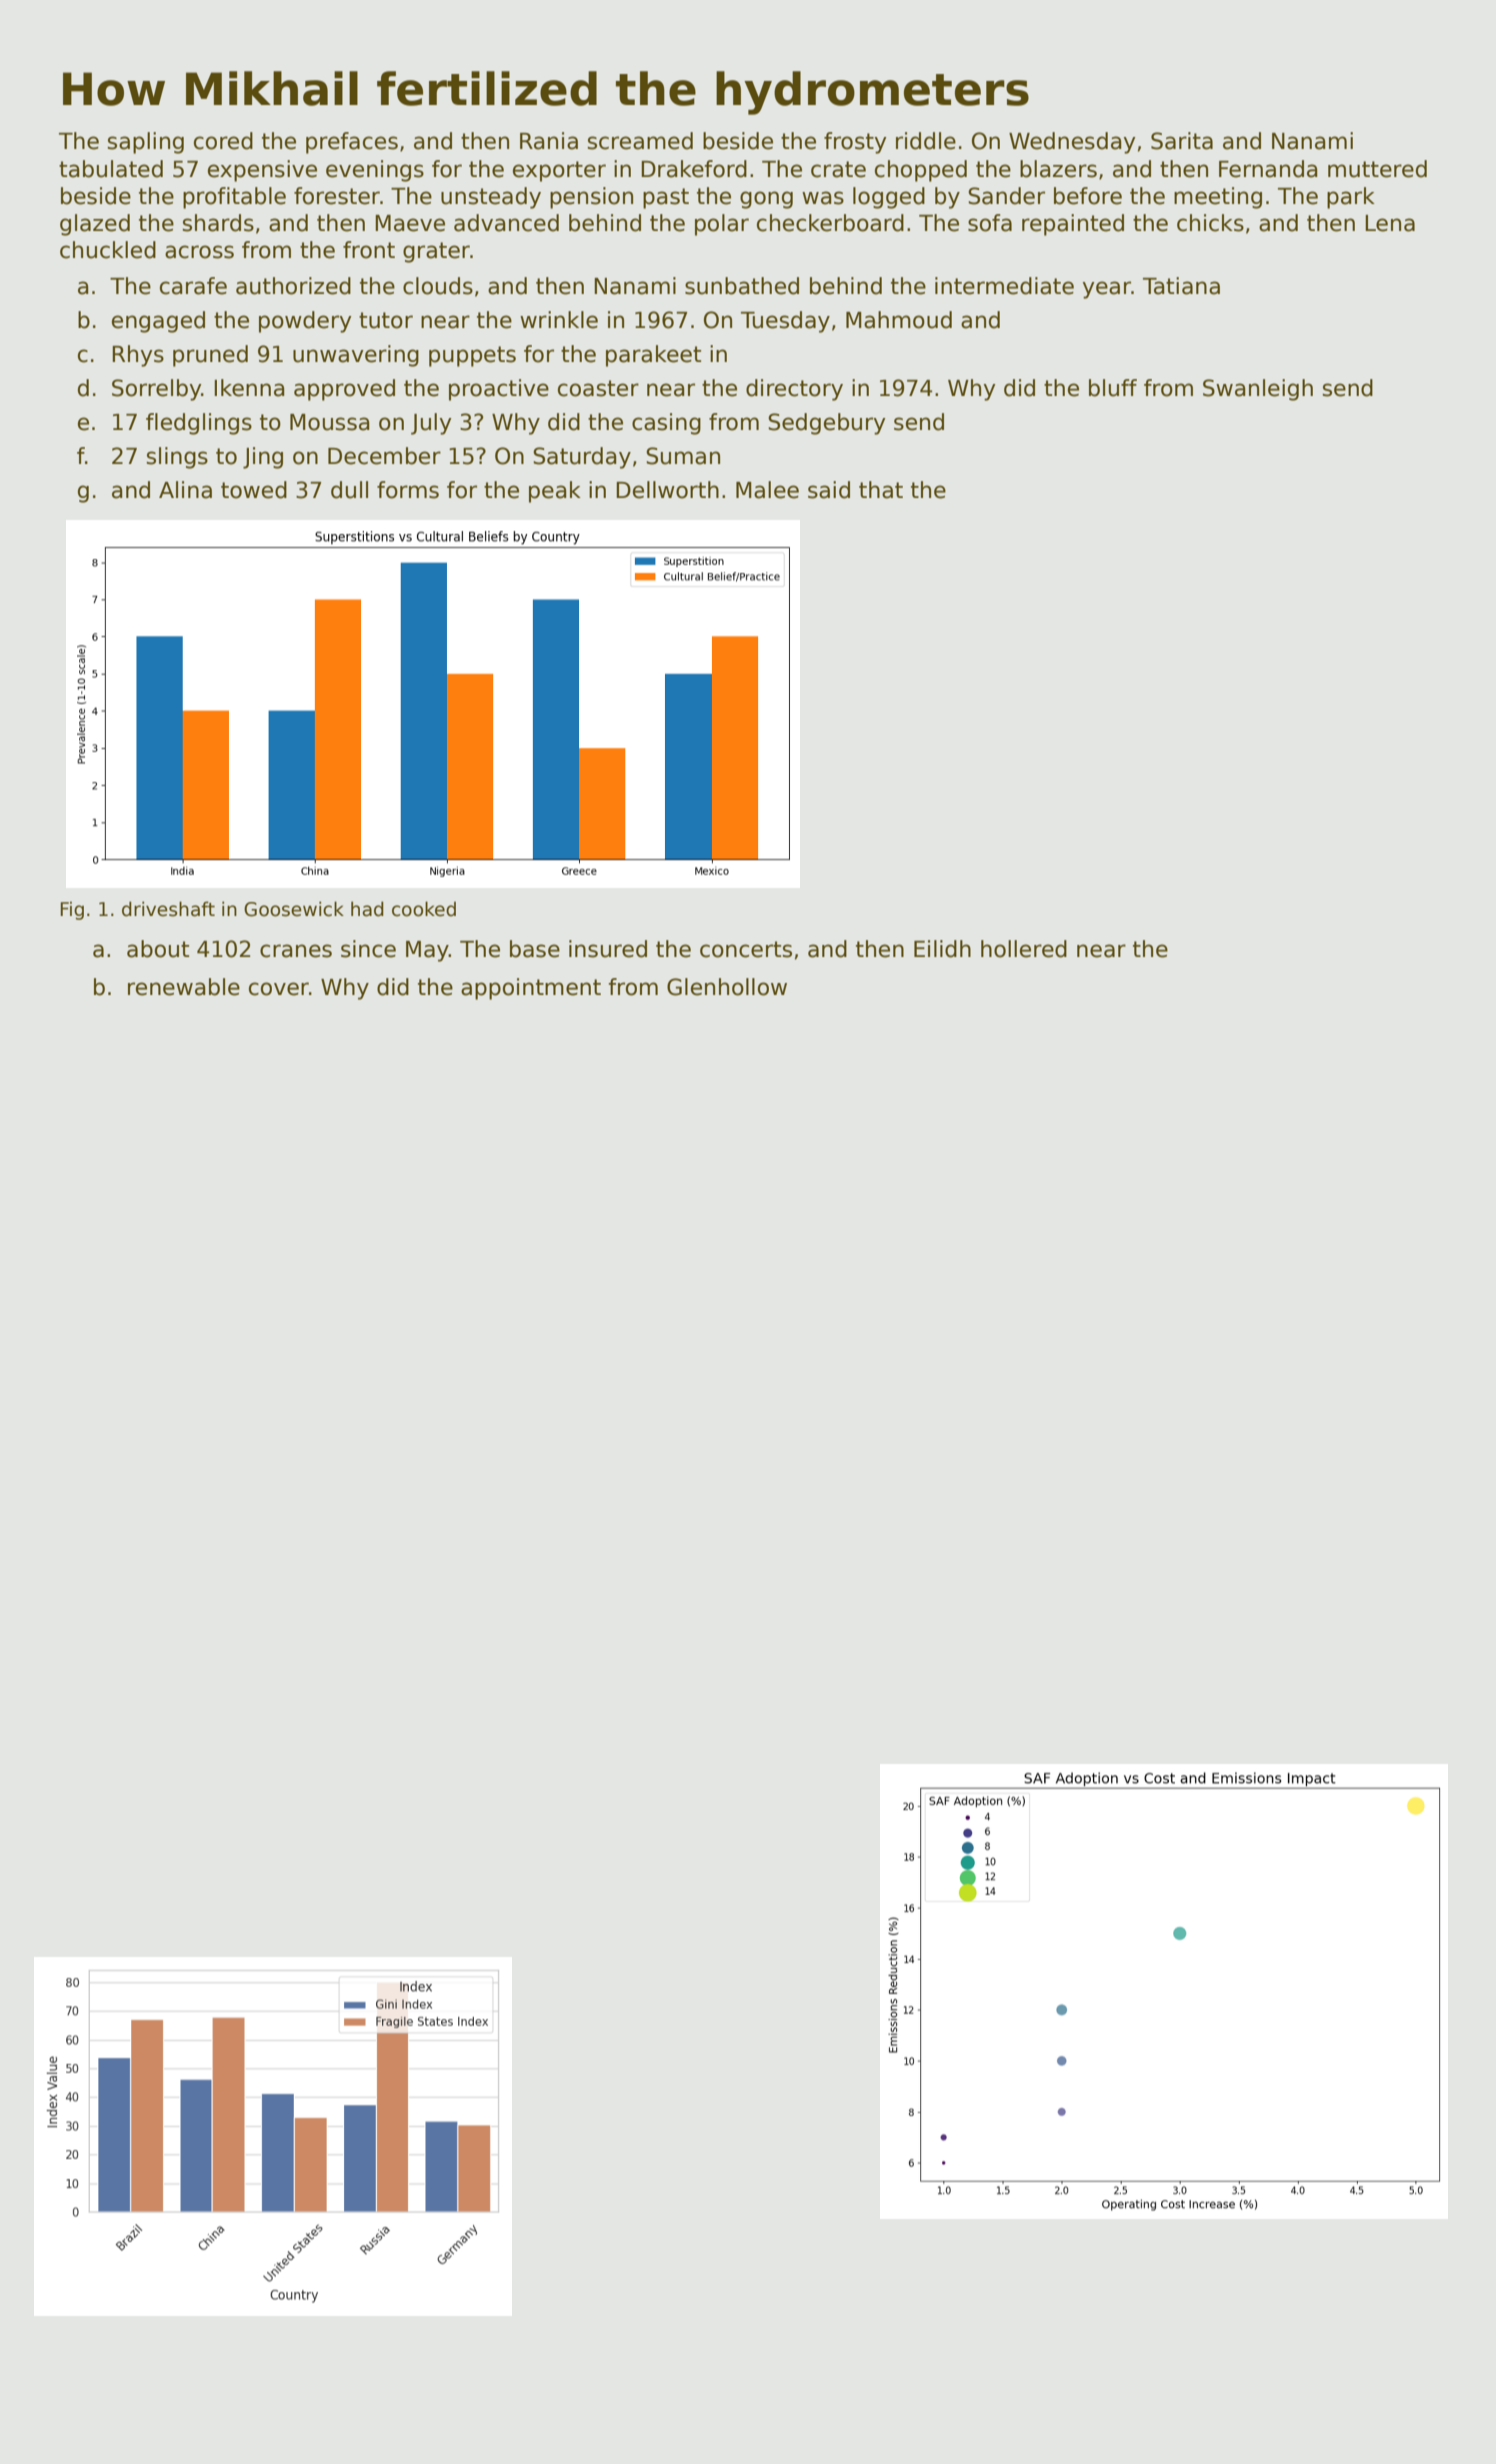  What do you see at coordinates (727, 987) in the screenshot?
I see `Glenhollow` at bounding box center [727, 987].
